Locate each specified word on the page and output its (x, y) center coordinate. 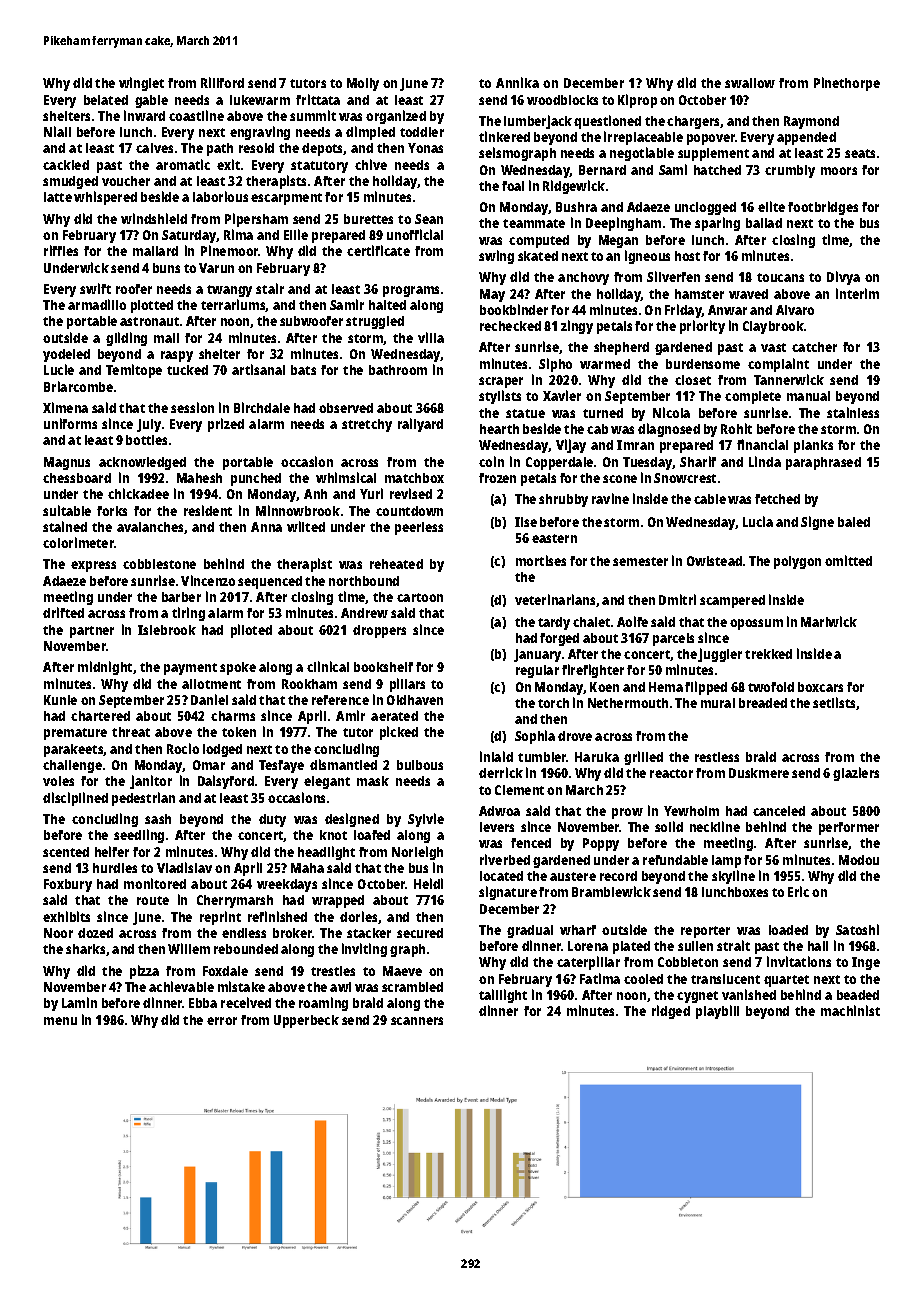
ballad (764, 223)
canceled (779, 811)
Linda (765, 461)
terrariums (233, 305)
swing (496, 257)
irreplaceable (643, 138)
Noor (58, 933)
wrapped (338, 901)
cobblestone (159, 564)
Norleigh (417, 853)
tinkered (504, 136)
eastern (554, 538)
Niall (57, 131)
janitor (151, 782)
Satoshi (857, 929)
